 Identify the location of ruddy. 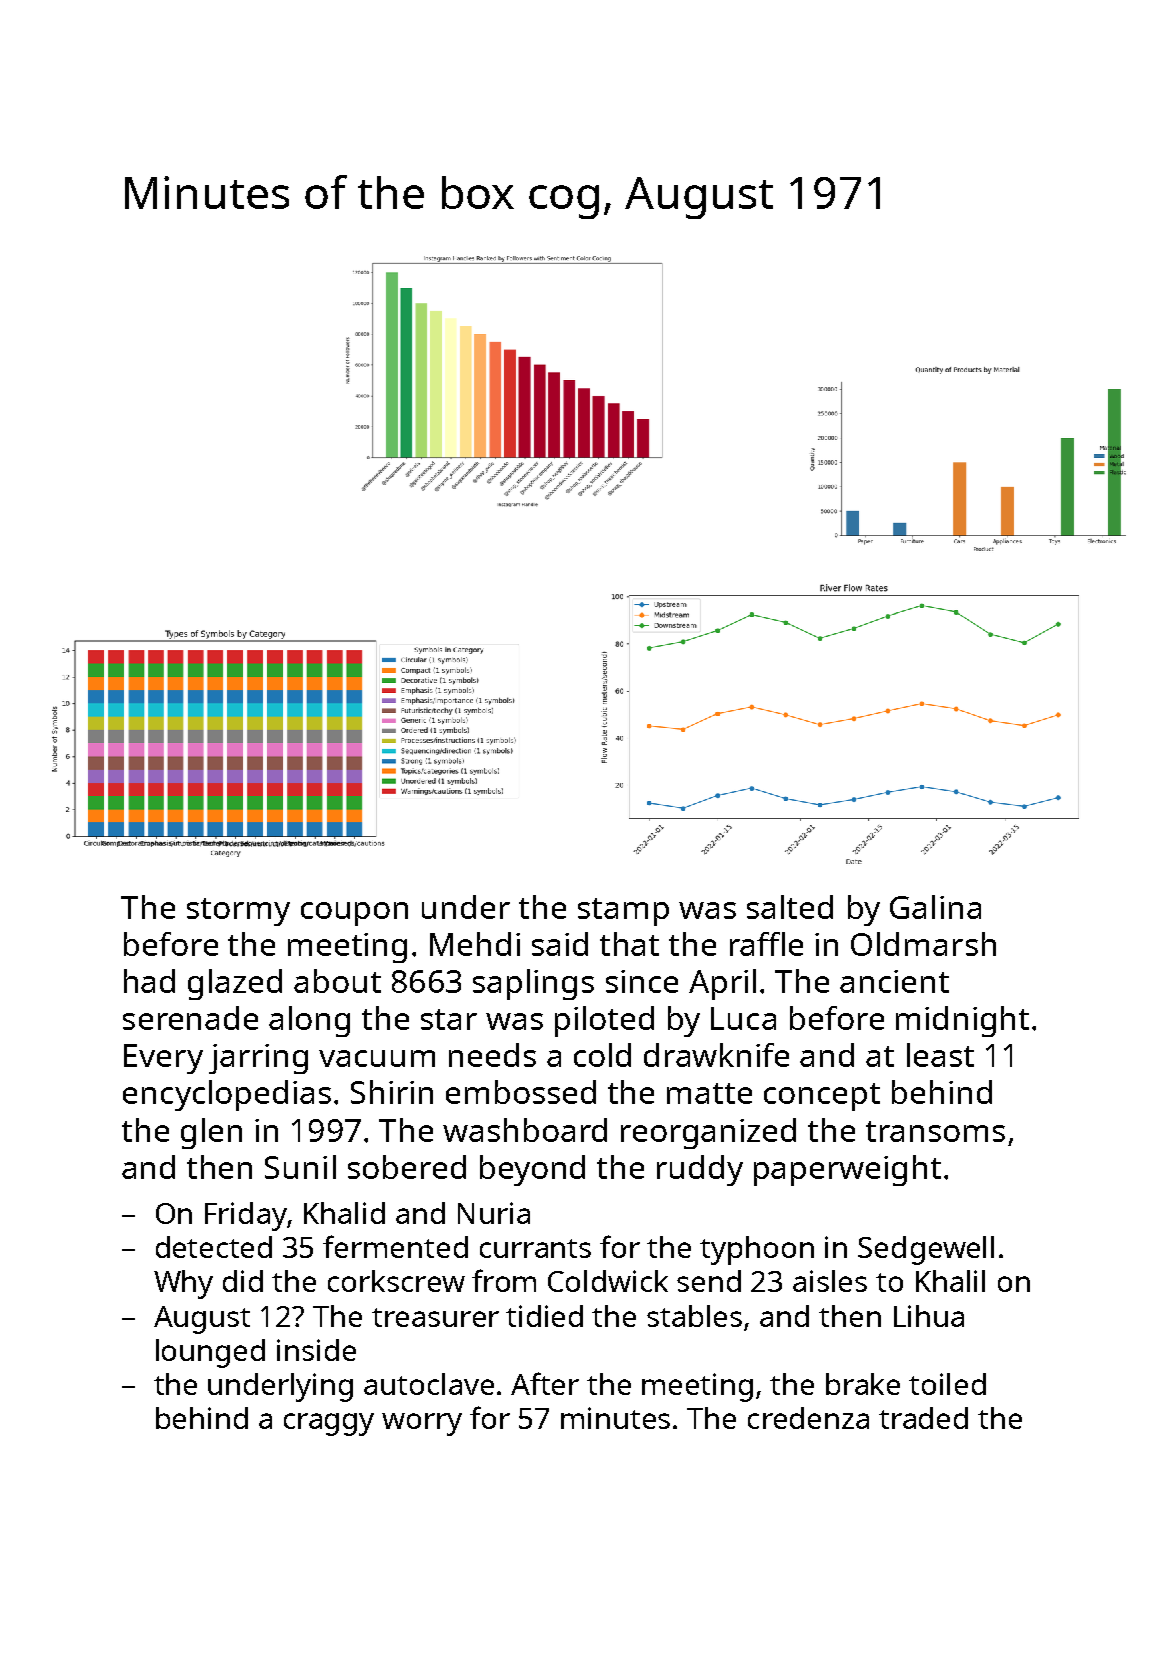
(700, 1170).
